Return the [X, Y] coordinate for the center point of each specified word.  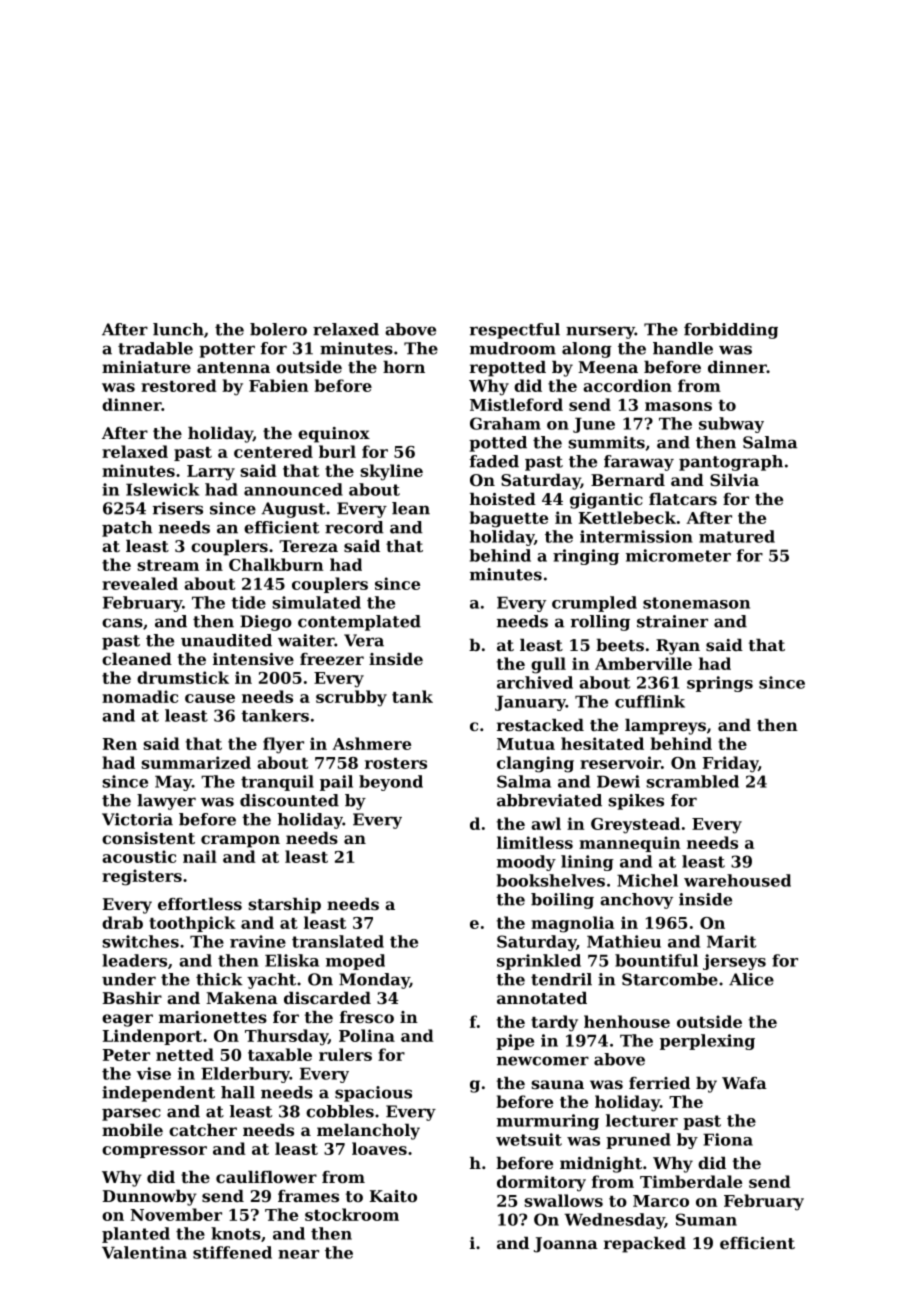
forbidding [731, 331]
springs [720, 684]
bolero [278, 329]
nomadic [140, 696]
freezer [332, 659]
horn [404, 367]
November [176, 1214]
